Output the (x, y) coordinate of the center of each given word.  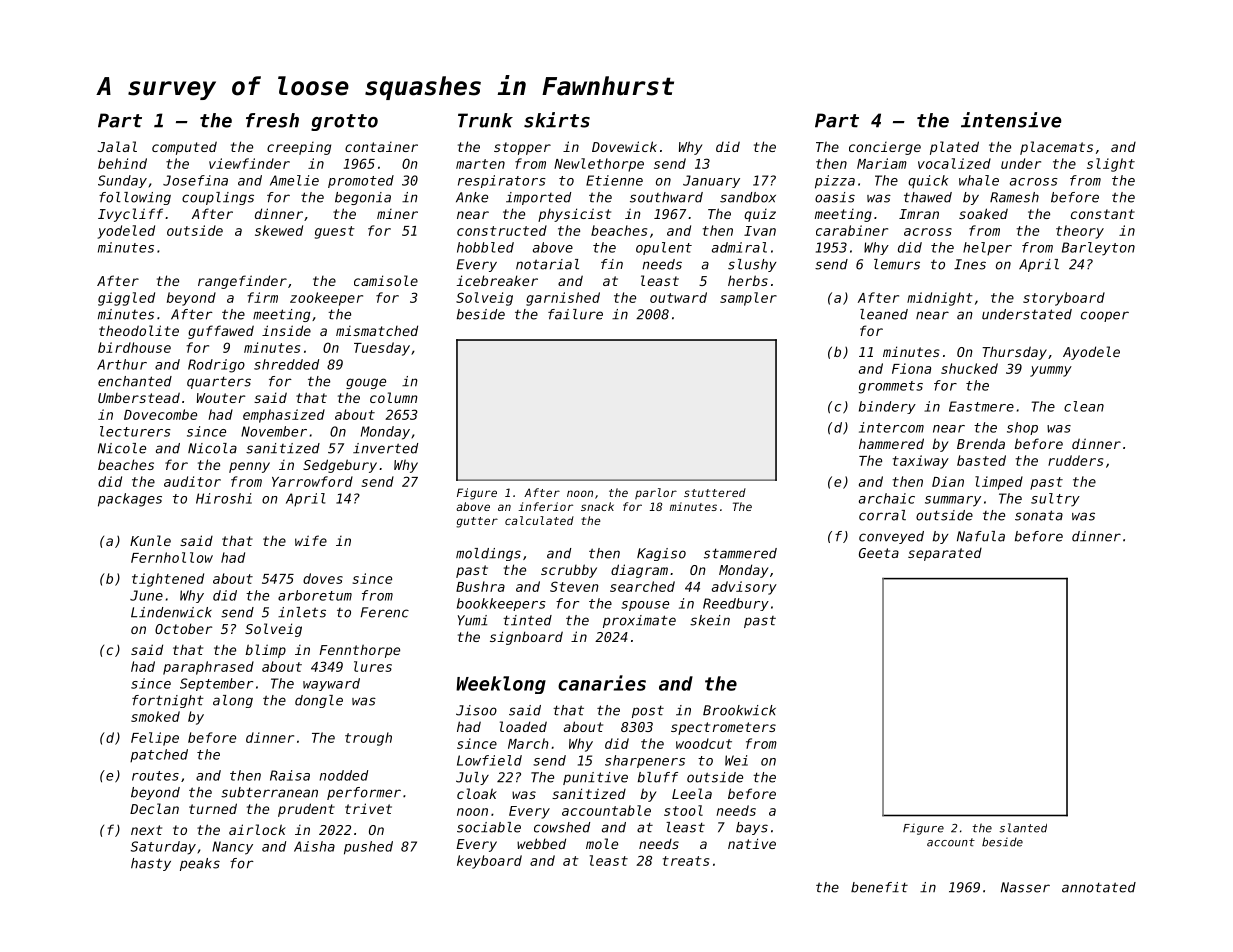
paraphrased (208, 668)
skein (710, 620)
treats (686, 861)
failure (575, 314)
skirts (557, 120)
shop (1022, 428)
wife (311, 540)
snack (597, 506)
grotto (344, 122)
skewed (279, 230)
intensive (1011, 120)
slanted (1023, 828)
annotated (1099, 887)
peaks (200, 864)
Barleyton (1098, 249)
